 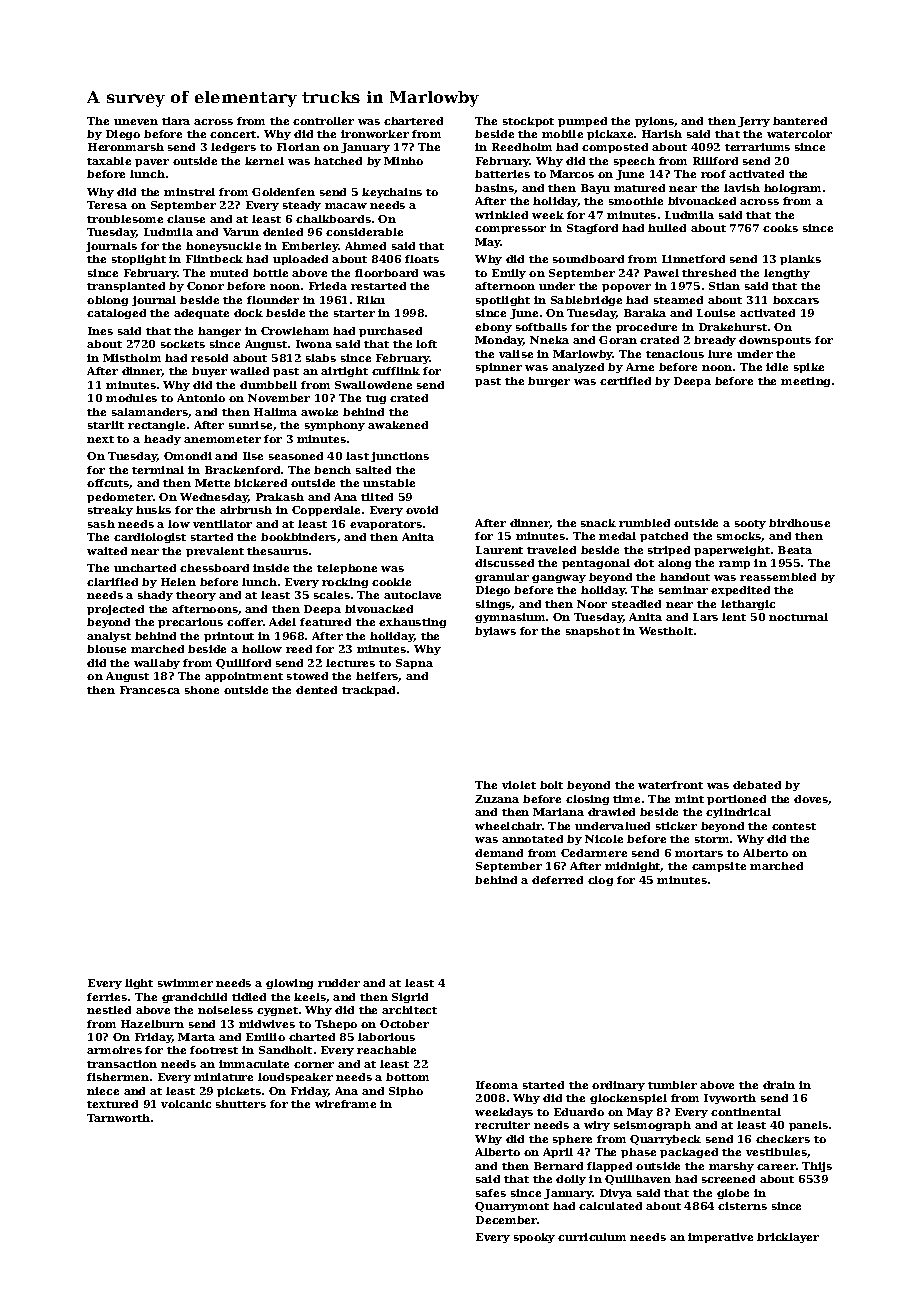 I want to click on December, so click(x=506, y=1220).
